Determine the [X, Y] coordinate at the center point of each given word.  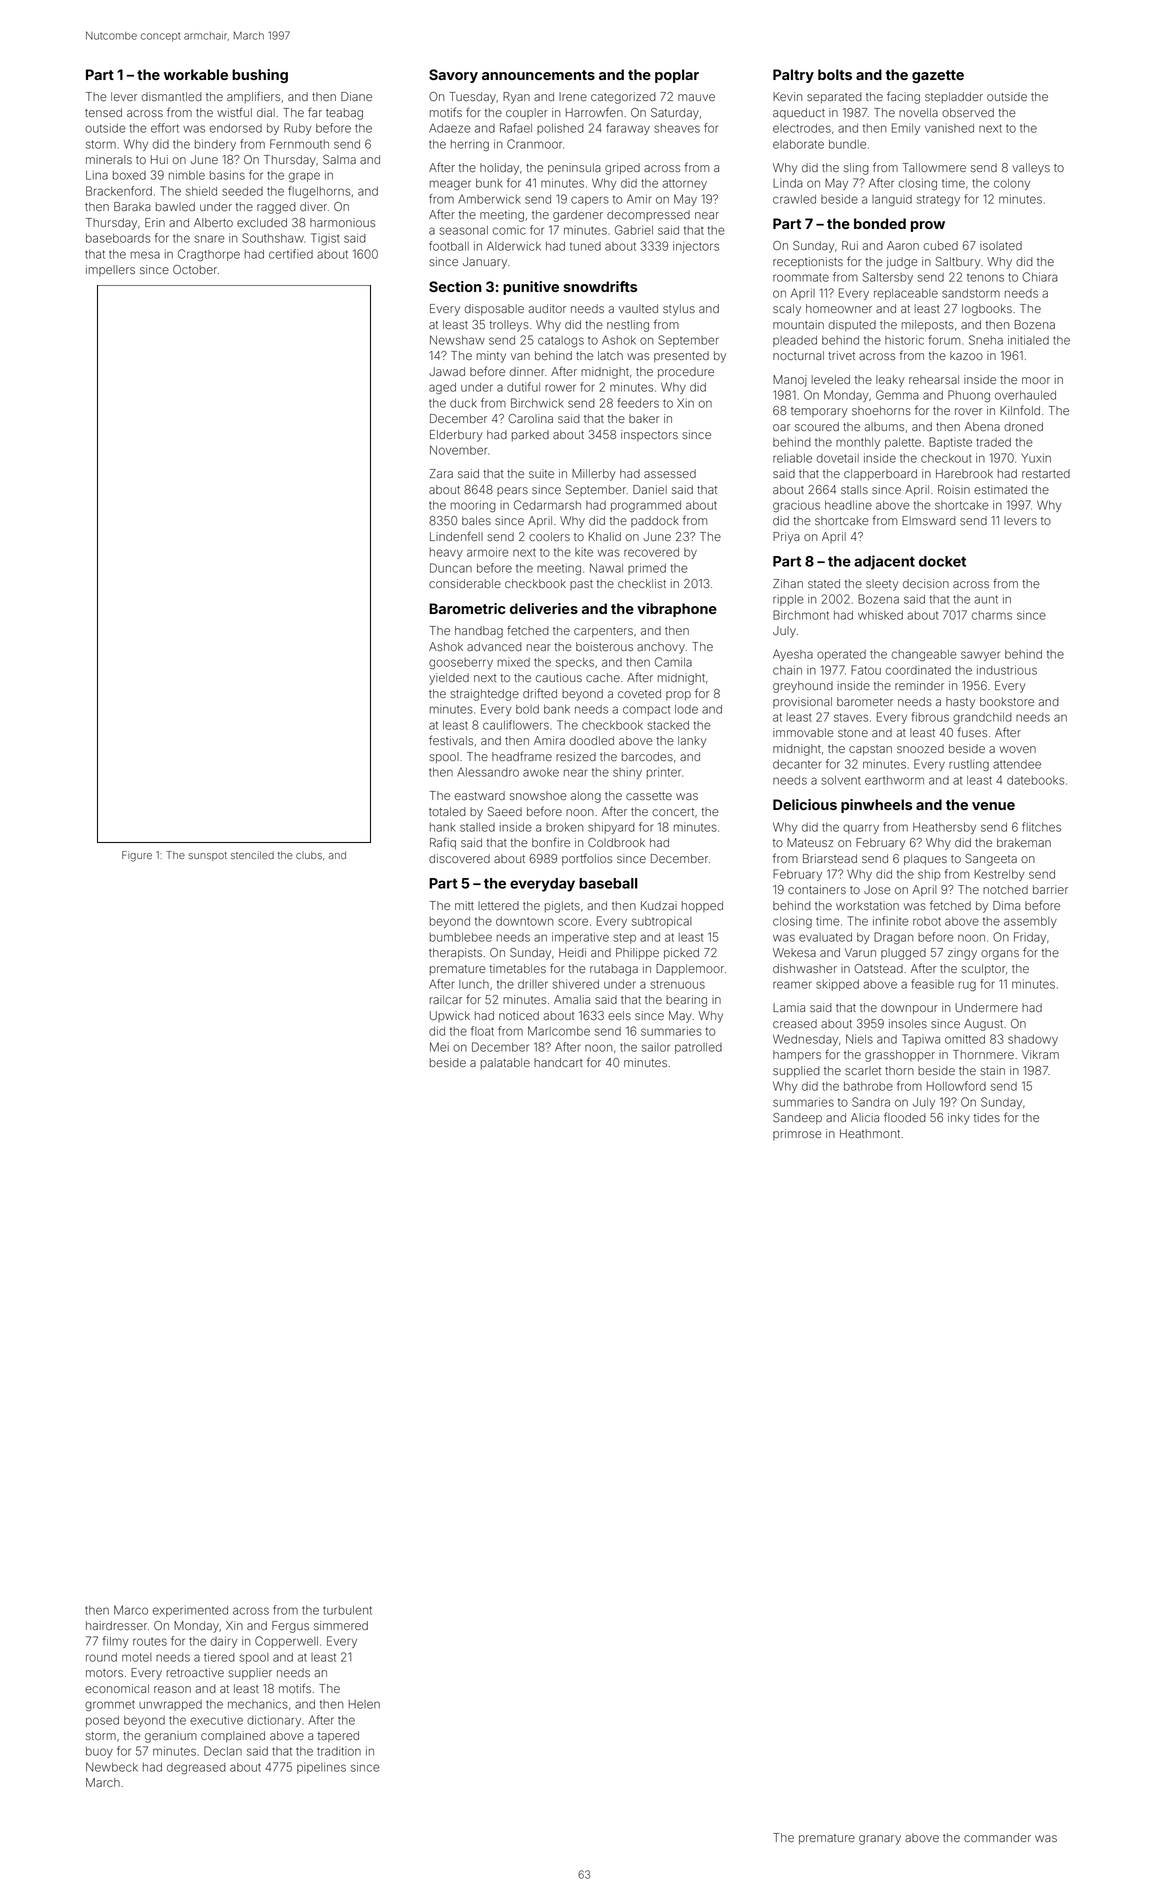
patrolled [698, 1048]
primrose [797, 1134]
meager [450, 185]
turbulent [347, 1610]
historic [904, 340]
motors [104, 1673]
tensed [103, 112]
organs [1000, 955]
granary [880, 1840]
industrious [1007, 670]
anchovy [661, 648]
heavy [446, 553]
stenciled [252, 855]
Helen [364, 1704]
